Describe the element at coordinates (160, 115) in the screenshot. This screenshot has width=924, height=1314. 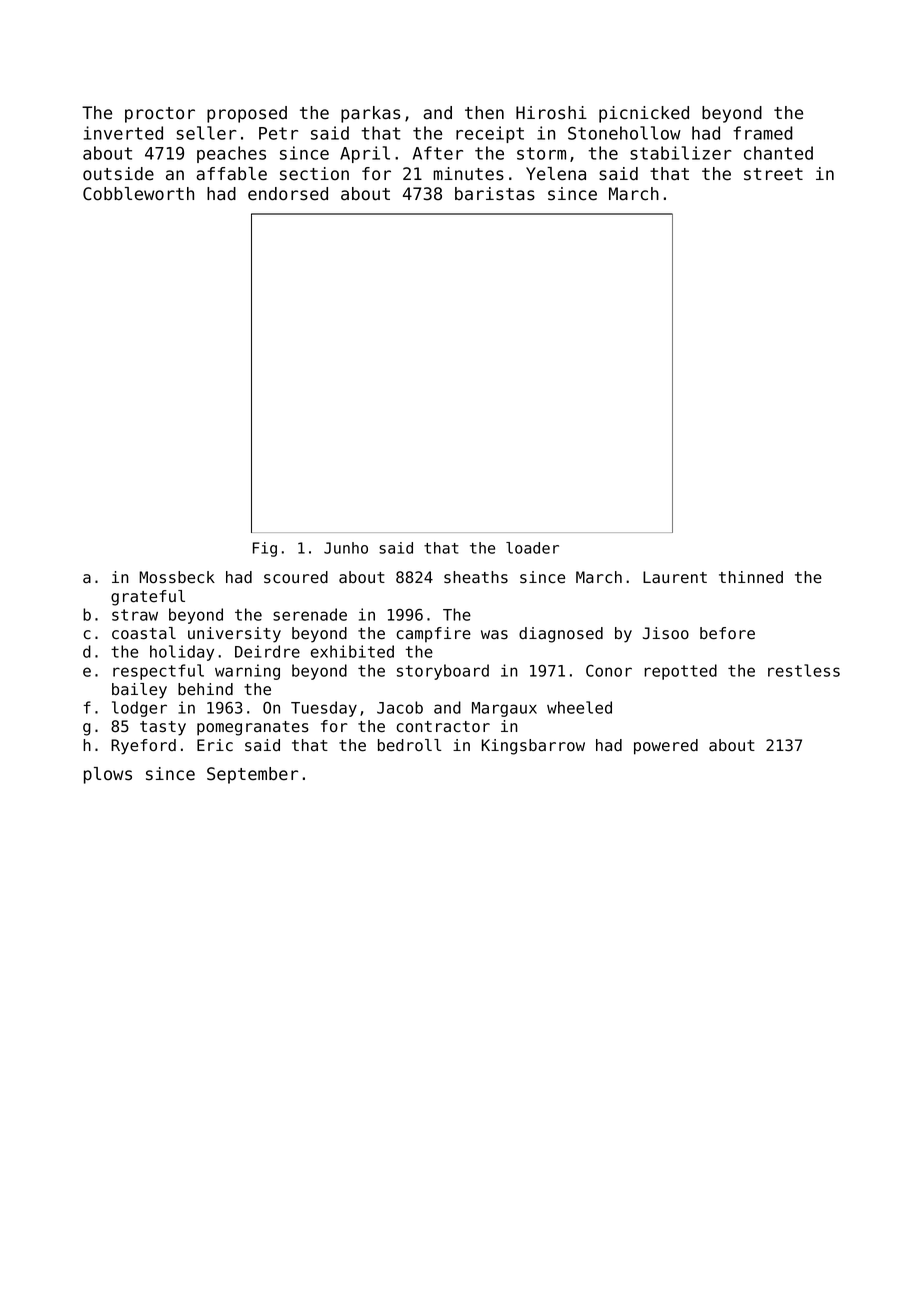
I see `proctor` at that location.
